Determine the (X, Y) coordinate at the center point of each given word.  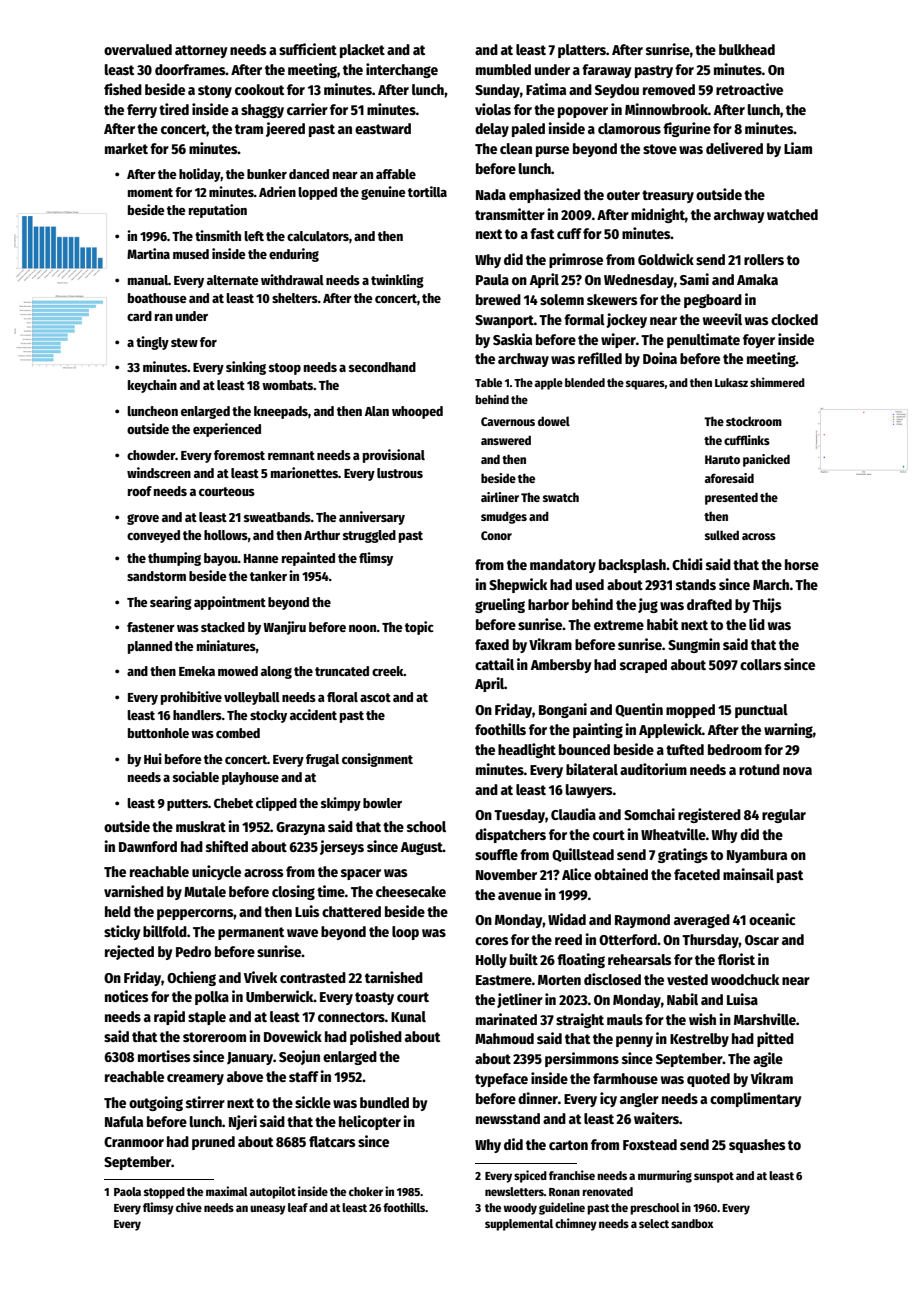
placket (362, 51)
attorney (201, 51)
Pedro (193, 951)
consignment (377, 760)
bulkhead (747, 49)
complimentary (756, 1099)
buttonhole (158, 733)
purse (552, 151)
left (254, 236)
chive (189, 1207)
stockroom (754, 421)
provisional (394, 456)
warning (788, 730)
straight (580, 1020)
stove (660, 149)
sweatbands (277, 517)
